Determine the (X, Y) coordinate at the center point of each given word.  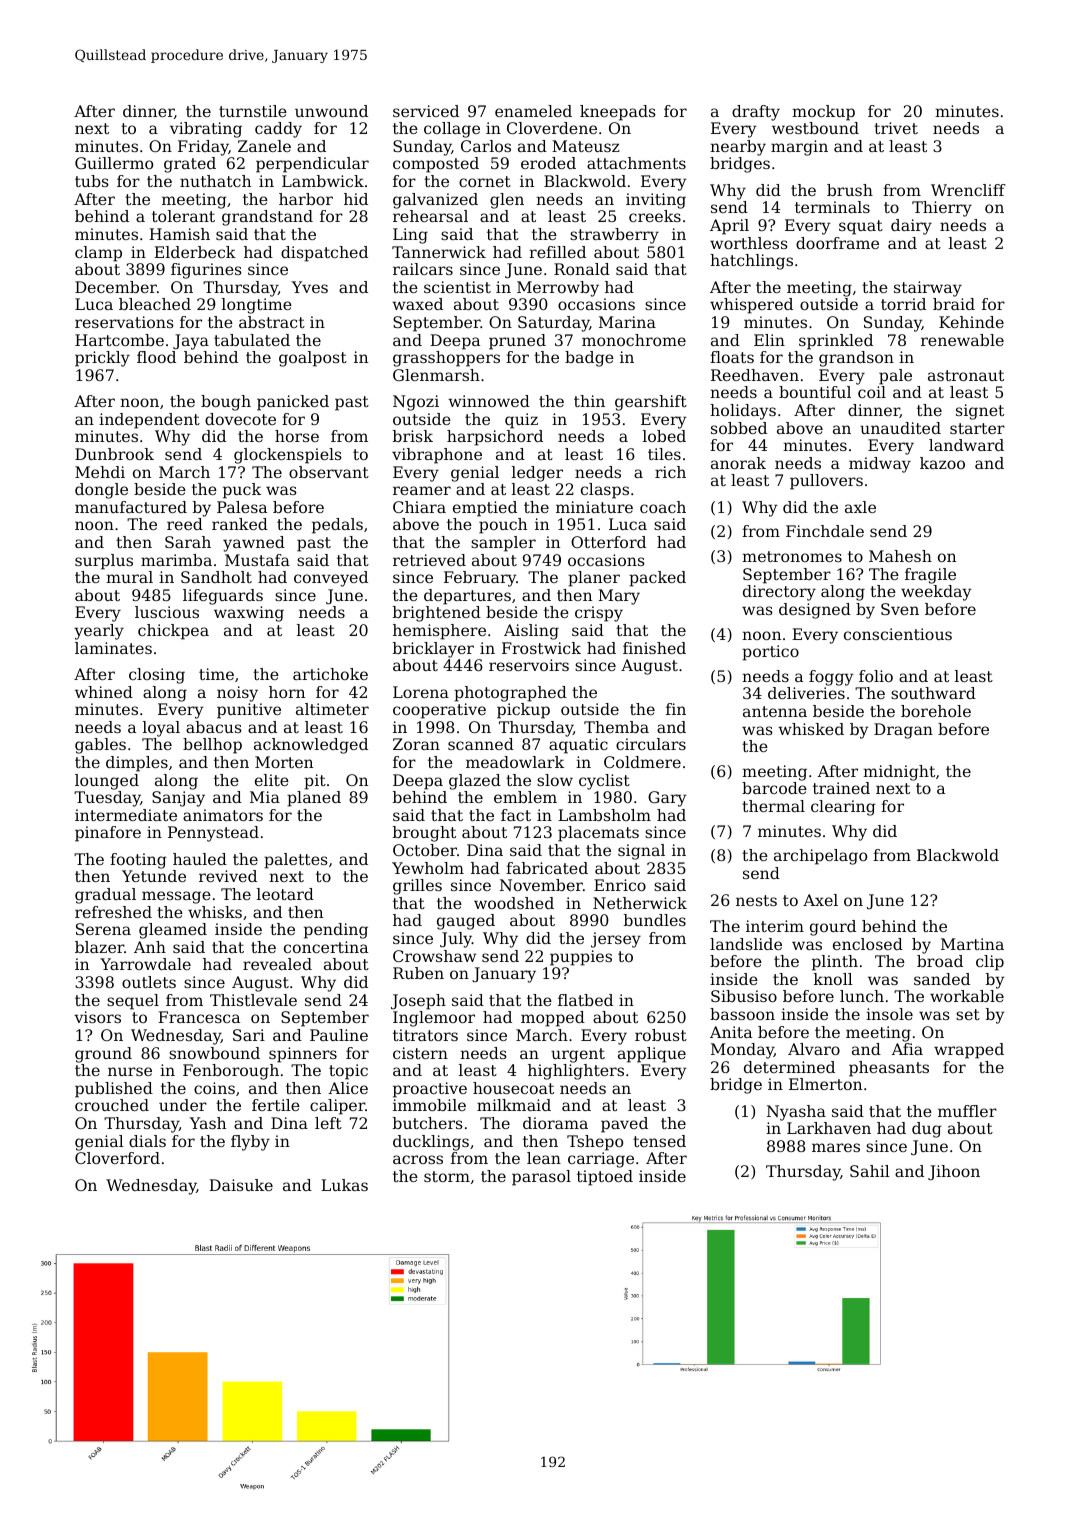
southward (933, 693)
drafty (756, 113)
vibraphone (437, 456)
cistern (420, 1053)
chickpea (173, 632)
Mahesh (900, 556)
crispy (599, 614)
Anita (731, 1032)
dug (927, 1130)
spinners (303, 1055)
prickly (102, 359)
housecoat (513, 1088)
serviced (426, 111)
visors (97, 1017)
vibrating (206, 130)
